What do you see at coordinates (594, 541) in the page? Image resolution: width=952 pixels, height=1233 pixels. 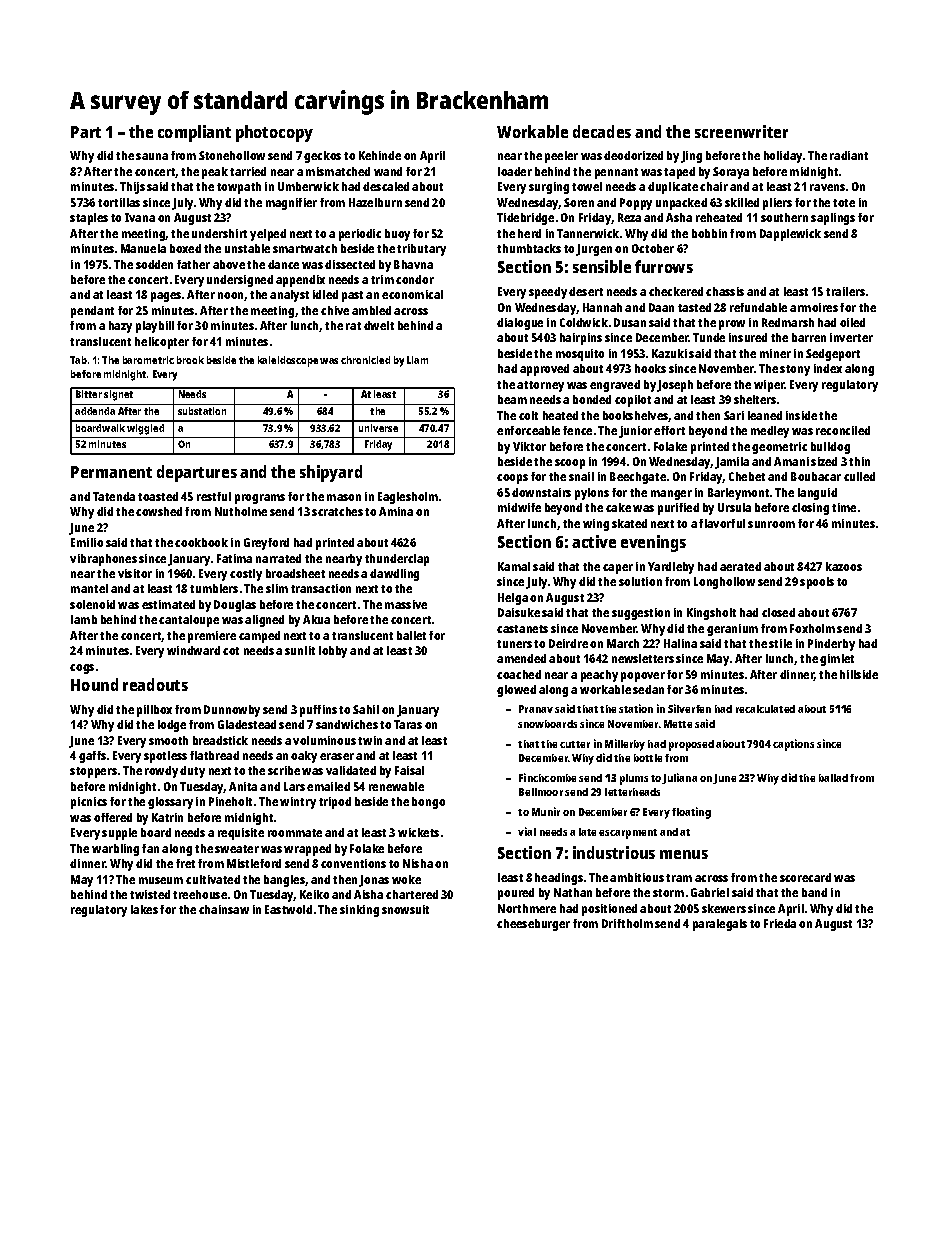 I see `active` at bounding box center [594, 541].
